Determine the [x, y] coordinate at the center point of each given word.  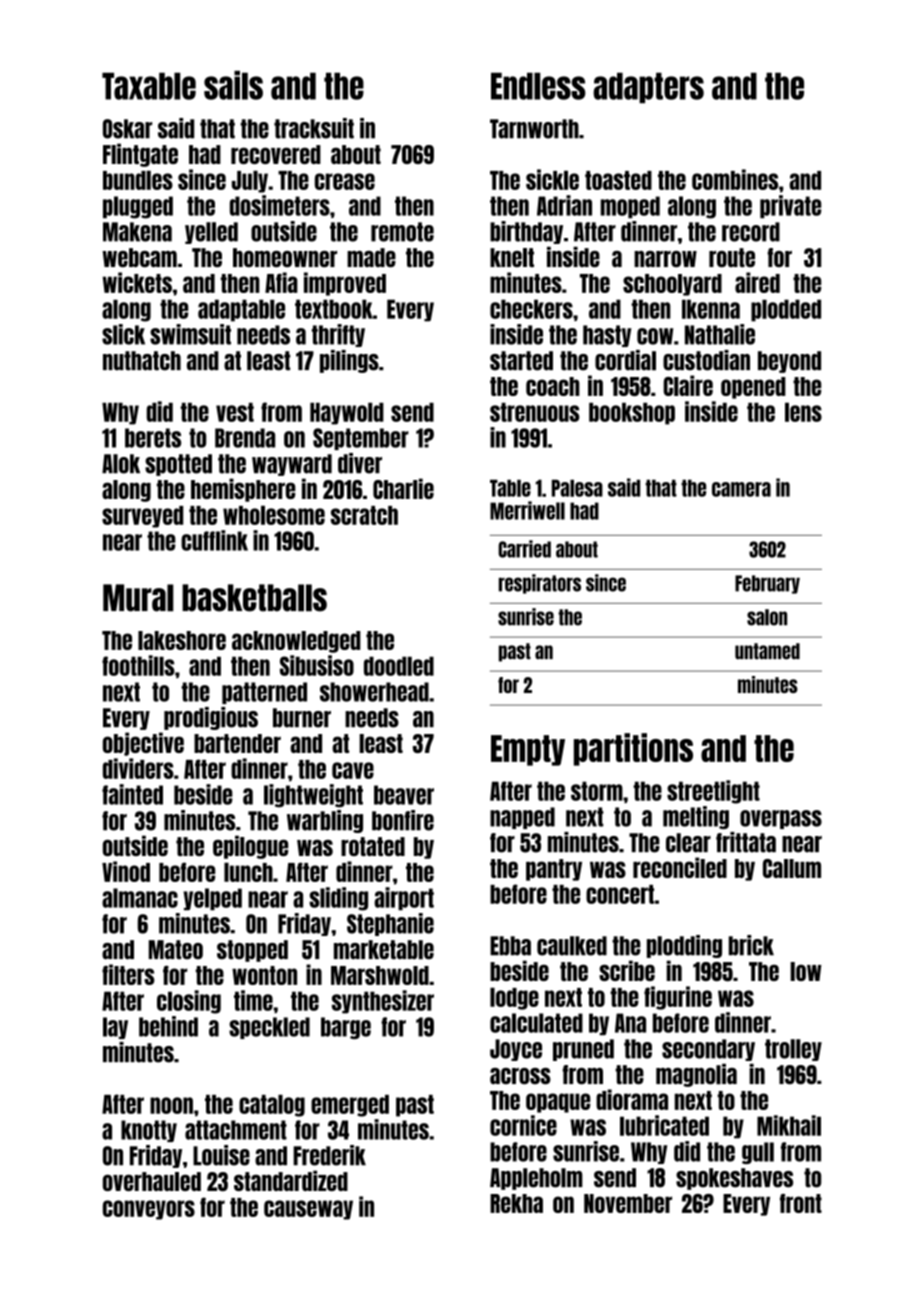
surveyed [142, 517]
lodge [514, 998]
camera [741, 489]
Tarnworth [534, 129]
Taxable [149, 86]
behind [168, 1026]
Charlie [403, 488]
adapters [648, 88]
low [806, 971]
